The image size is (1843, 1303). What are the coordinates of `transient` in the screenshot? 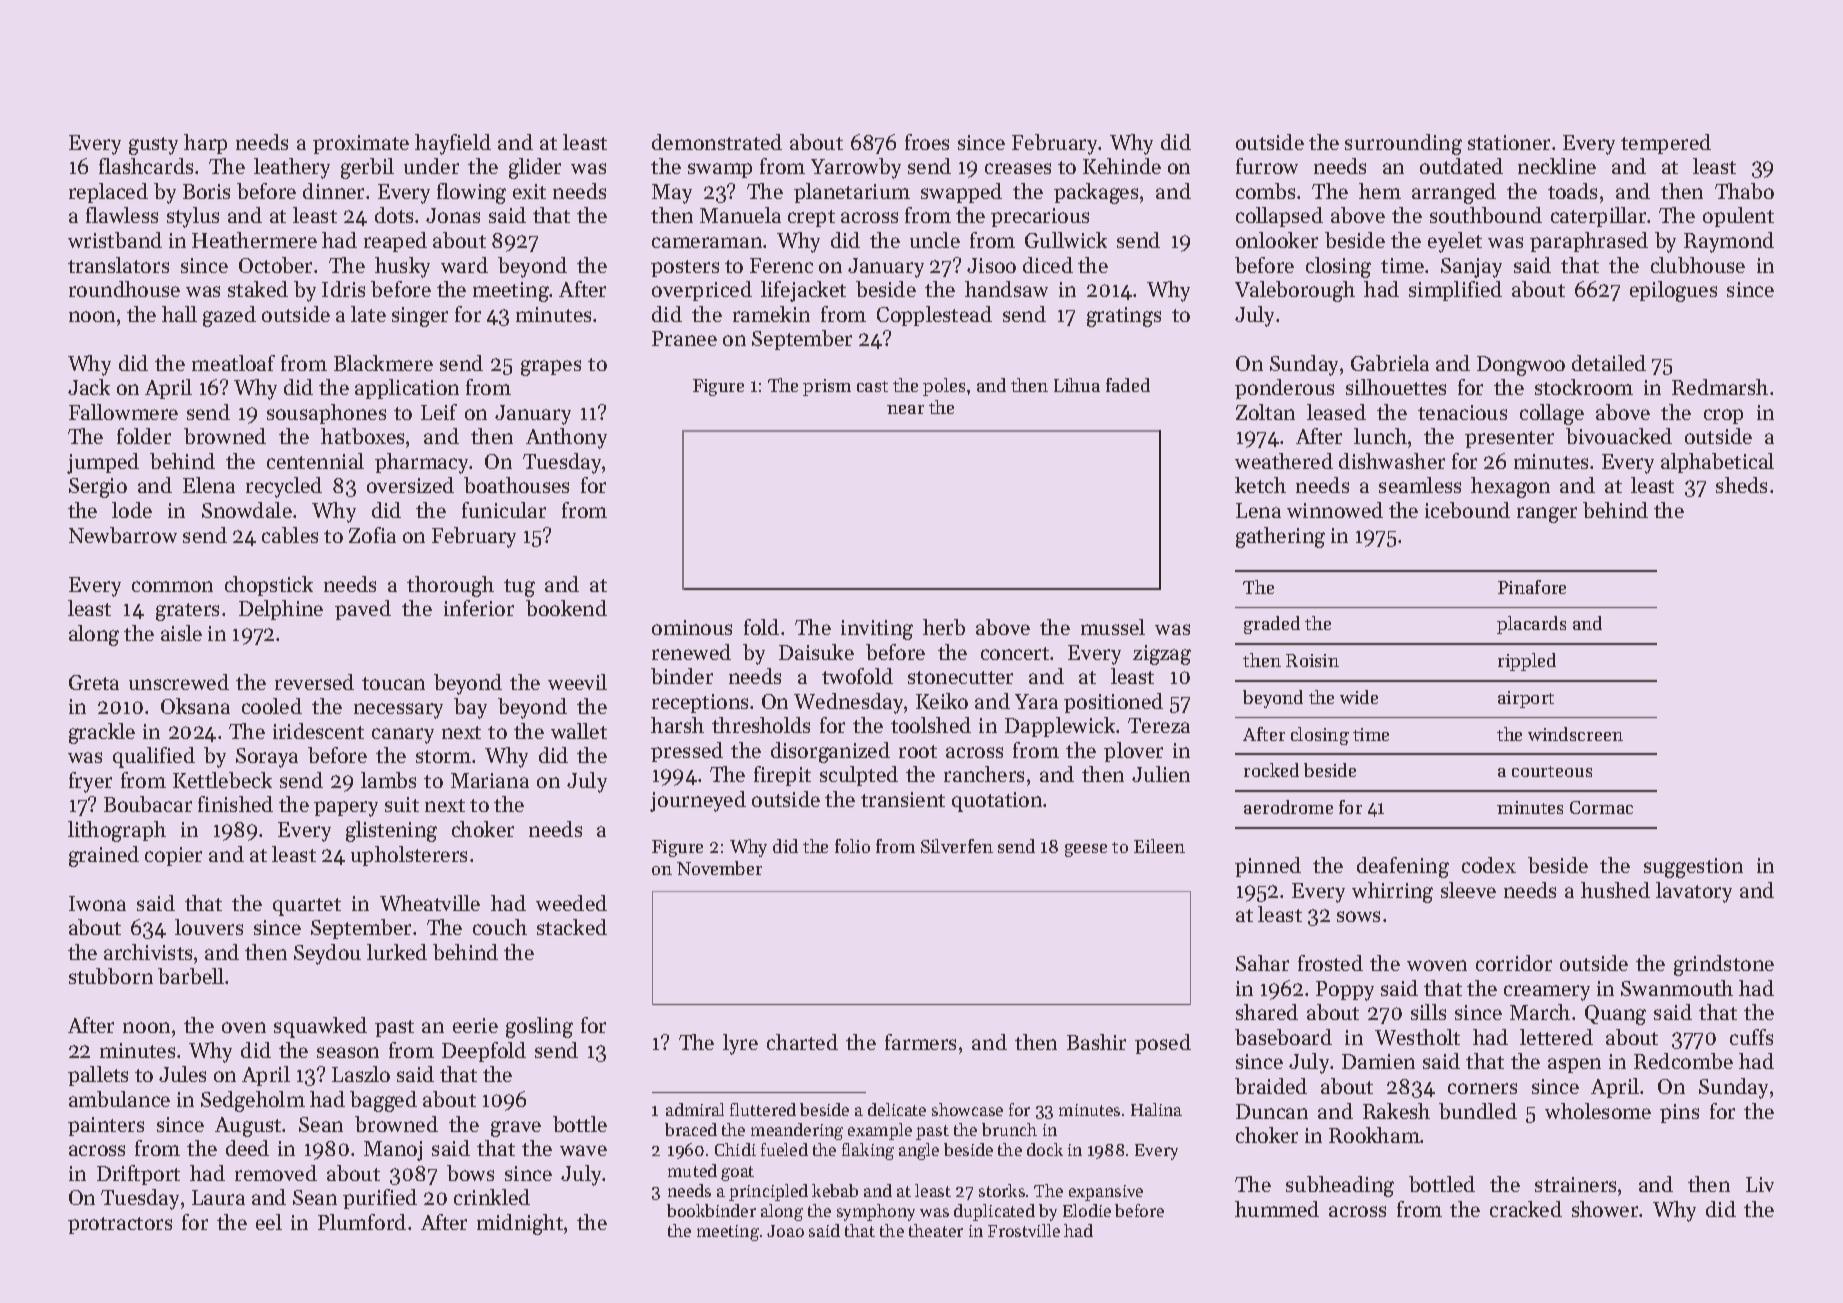 It's located at (903, 799).
